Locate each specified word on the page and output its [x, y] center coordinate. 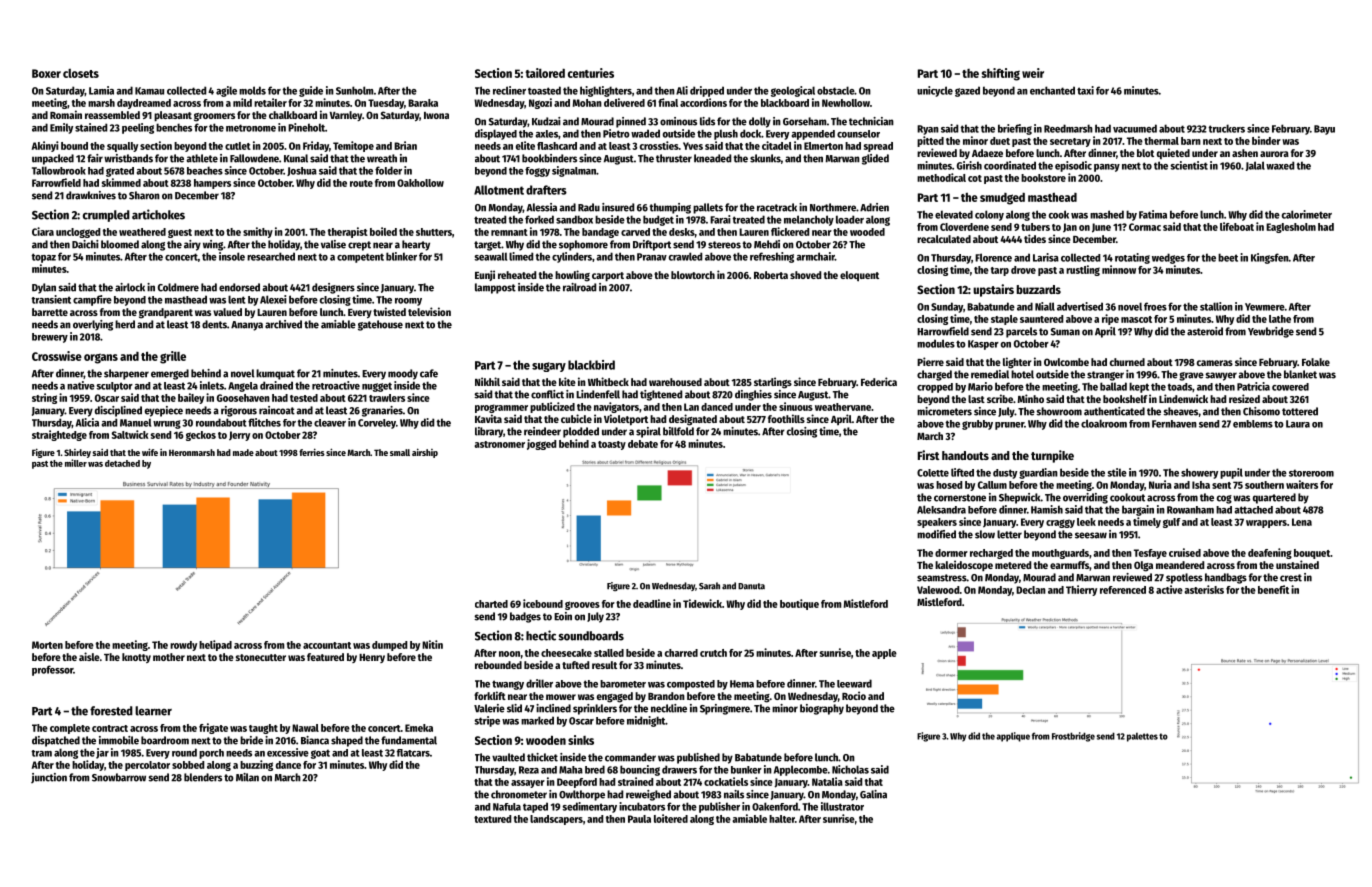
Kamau [149, 91]
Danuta [751, 586]
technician [871, 121]
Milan [247, 777]
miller [76, 463]
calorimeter [1307, 214]
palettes [1142, 737]
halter [782, 819]
